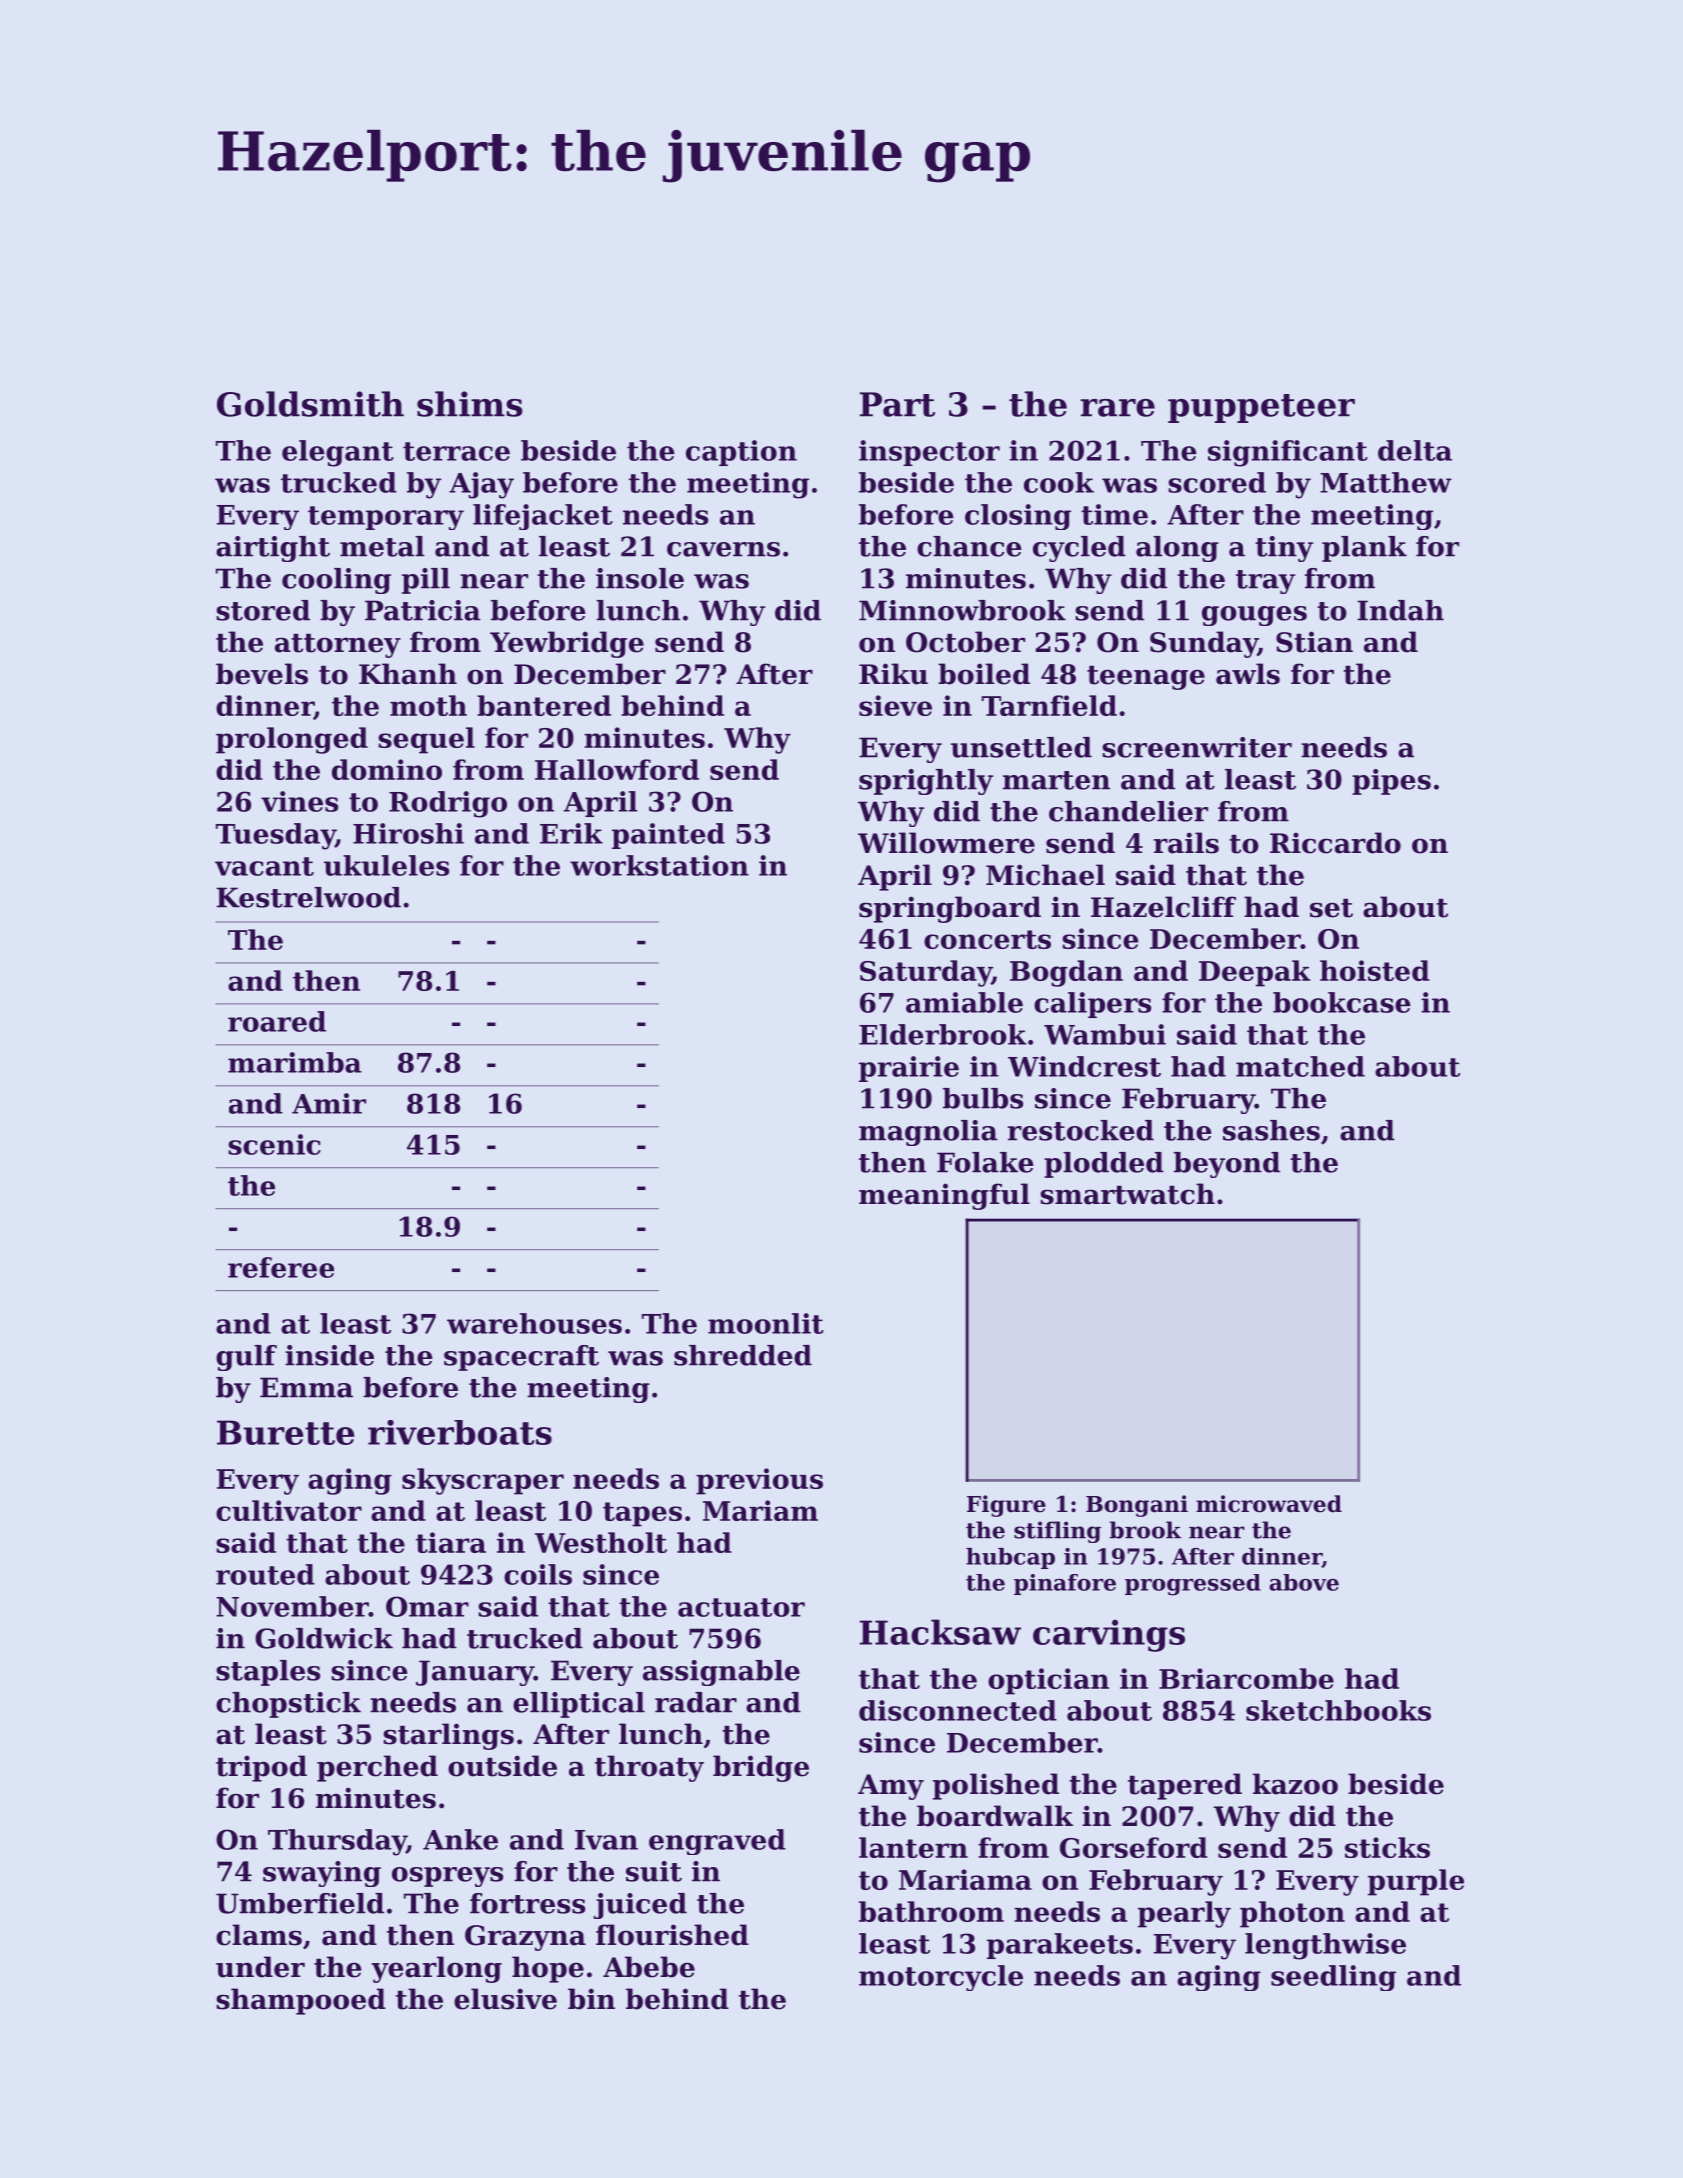 The width and height of the image is (1683, 2178). What do you see at coordinates (1387, 1847) in the image?
I see `sticks` at bounding box center [1387, 1847].
